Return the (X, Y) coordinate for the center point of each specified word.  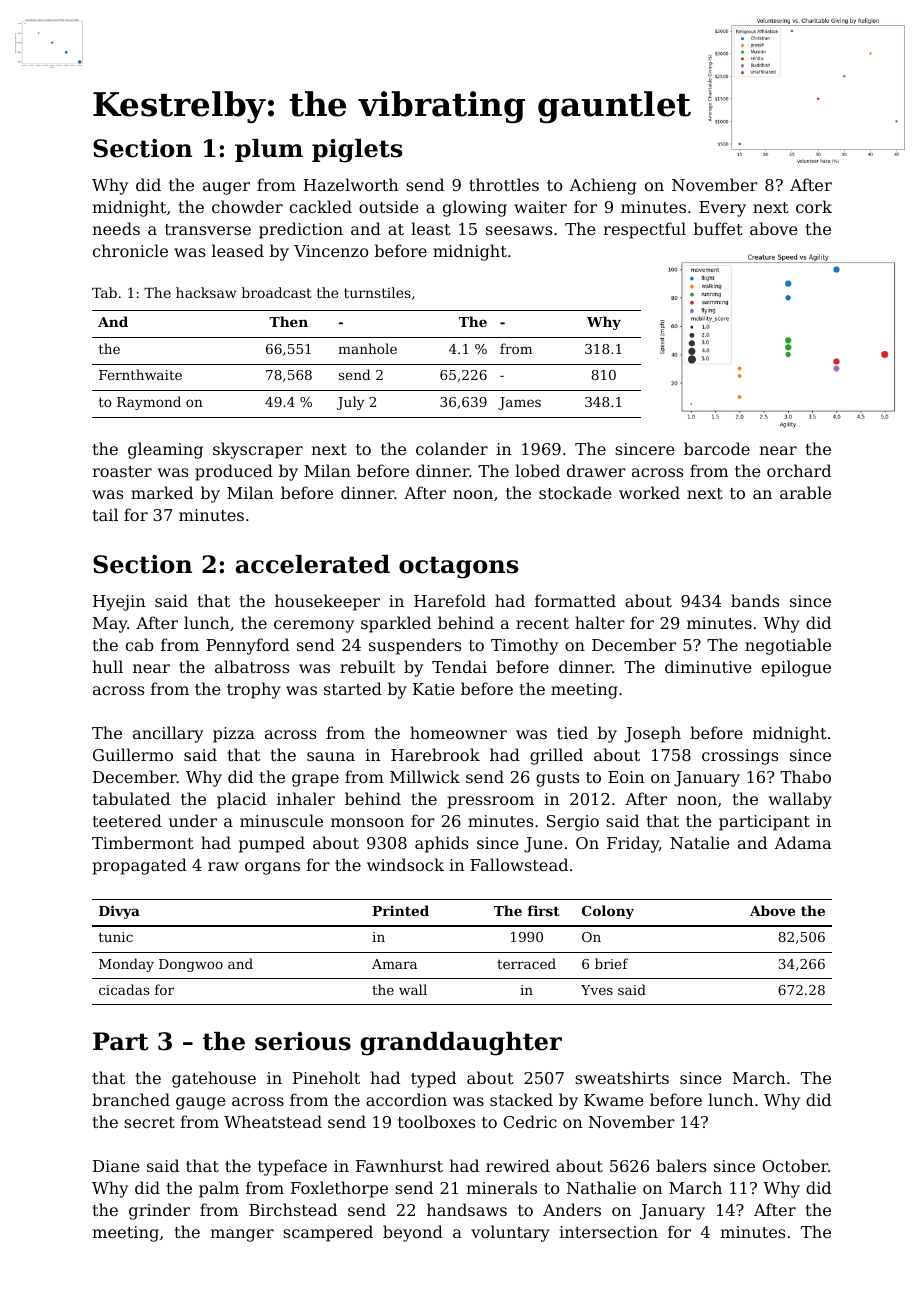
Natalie (700, 842)
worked (649, 492)
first (544, 910)
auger (226, 188)
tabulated (131, 798)
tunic (116, 937)
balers (681, 1165)
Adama (802, 842)
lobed (537, 470)
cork (814, 206)
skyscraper (258, 450)
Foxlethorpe (339, 1189)
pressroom (491, 802)
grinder (159, 1211)
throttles (504, 184)
